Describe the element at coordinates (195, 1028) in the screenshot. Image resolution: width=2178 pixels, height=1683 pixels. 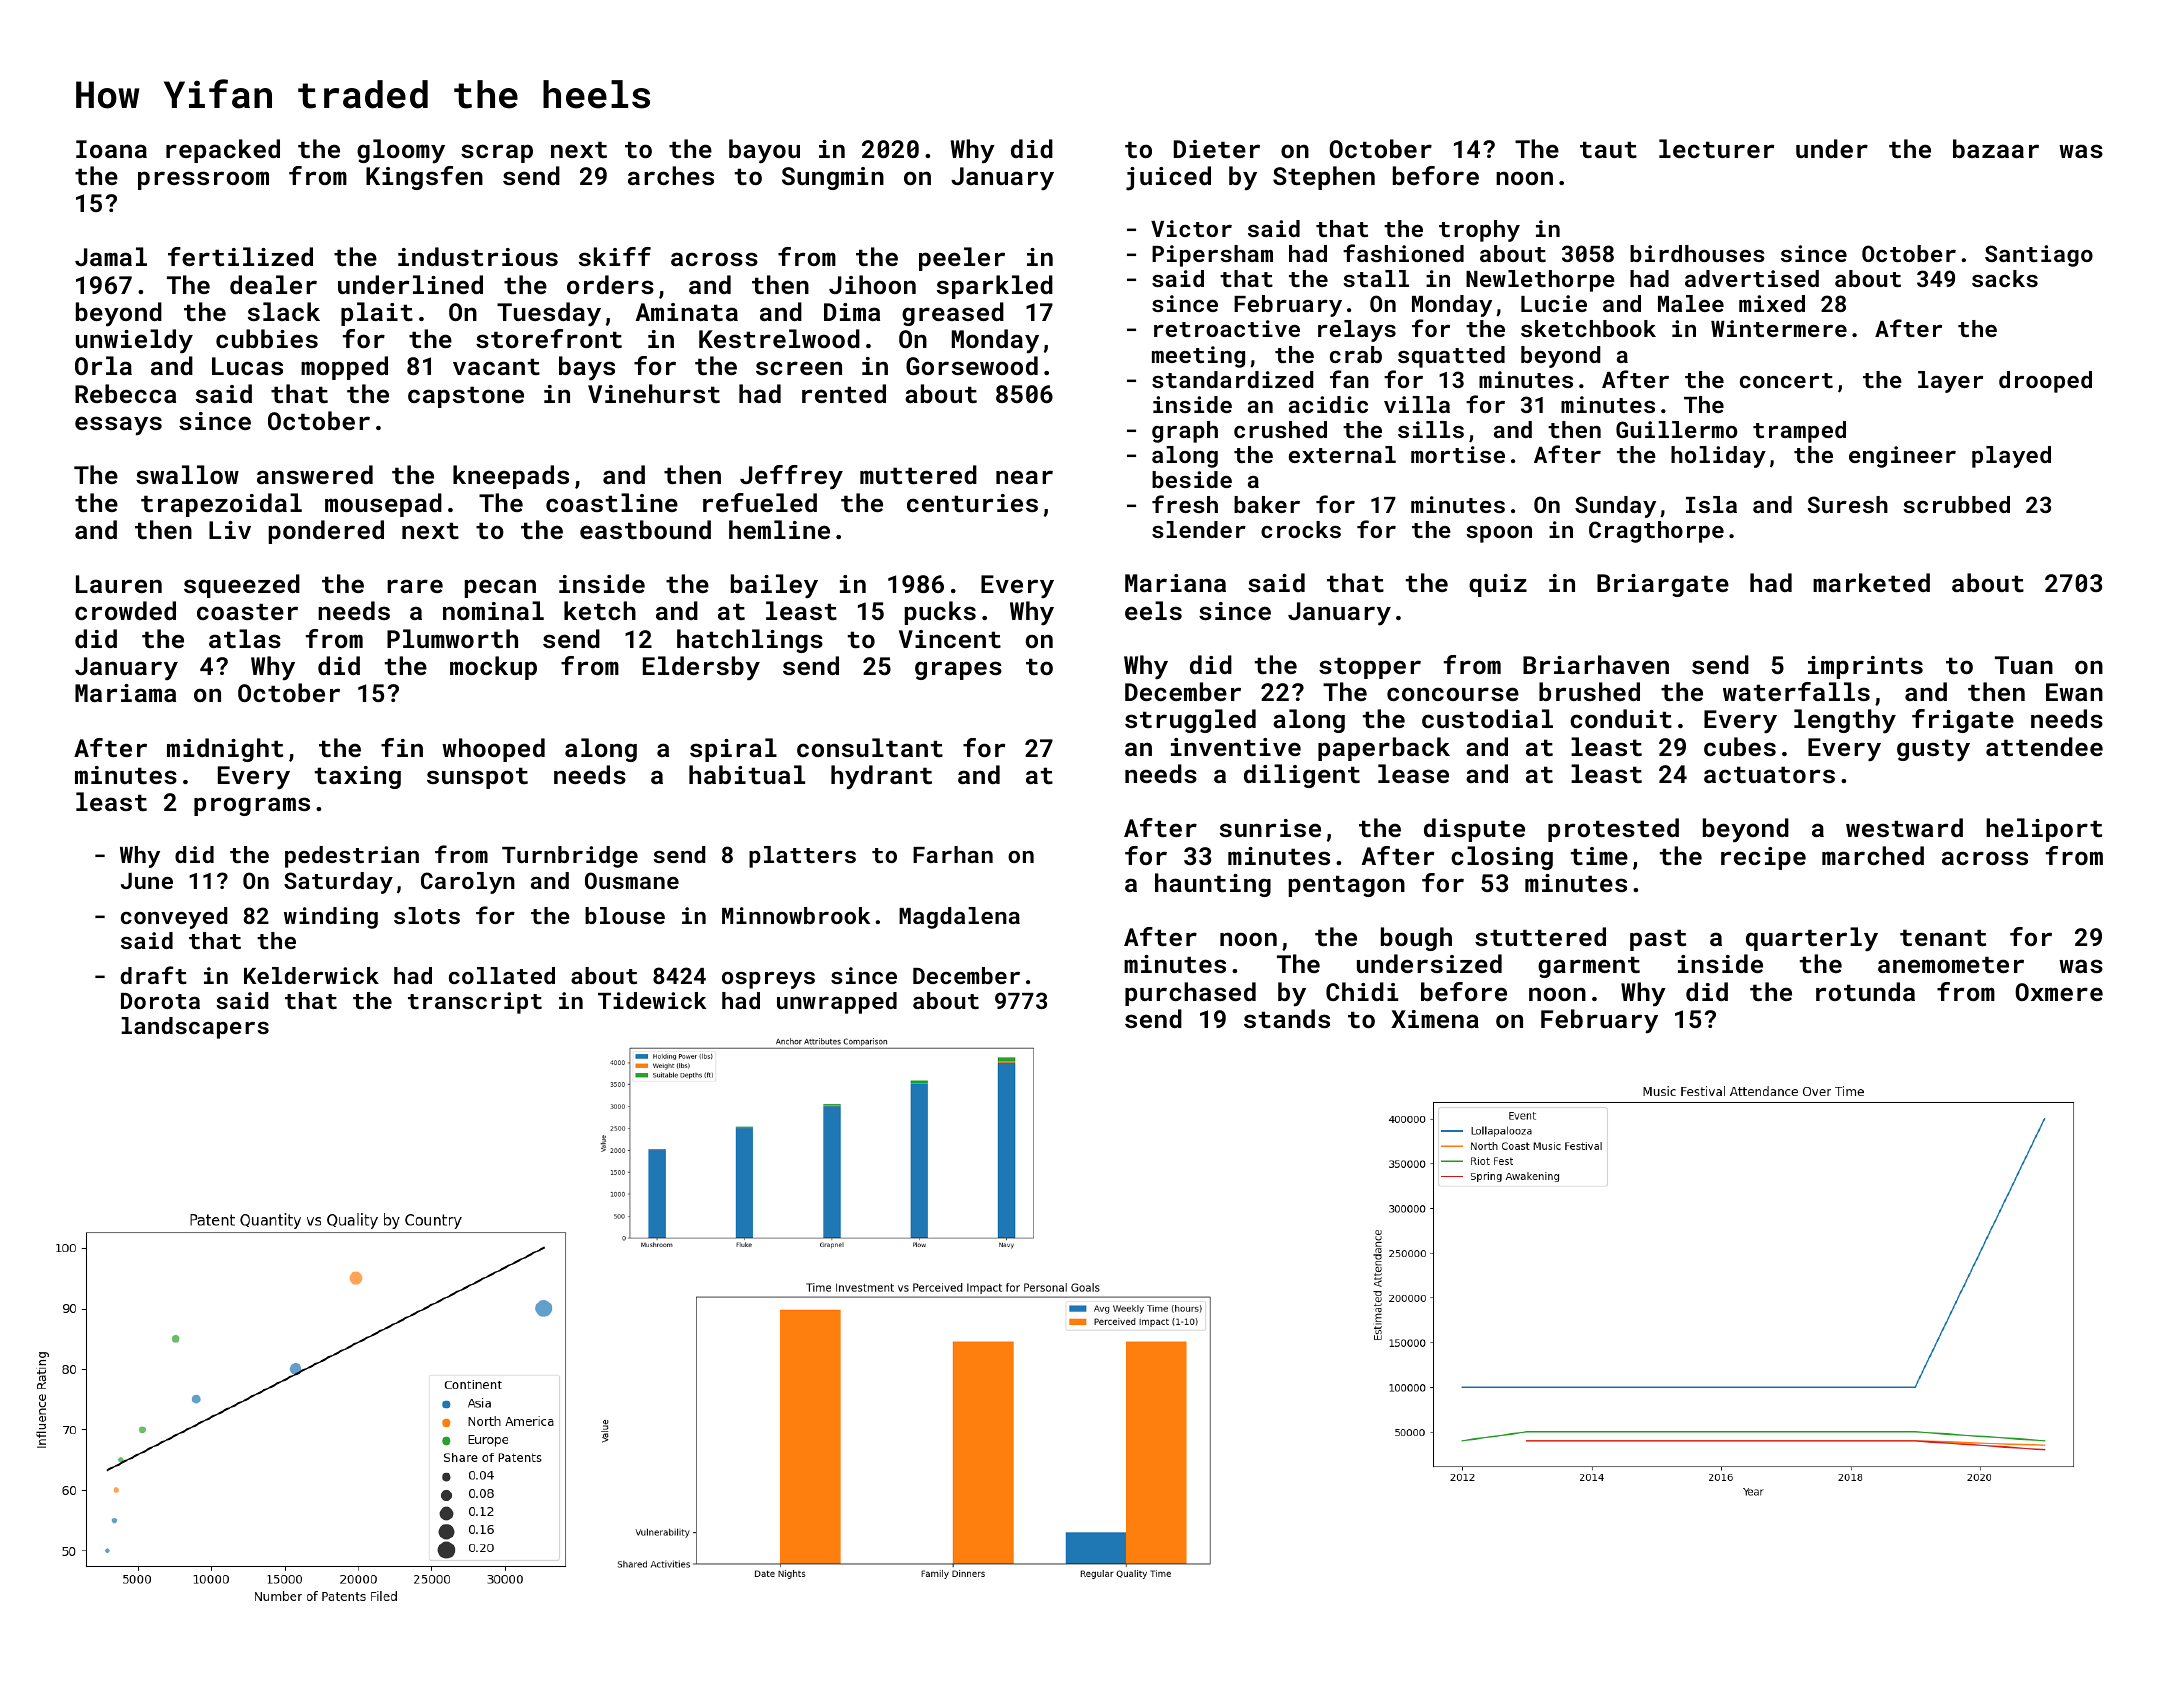
I see `landscapers` at that location.
